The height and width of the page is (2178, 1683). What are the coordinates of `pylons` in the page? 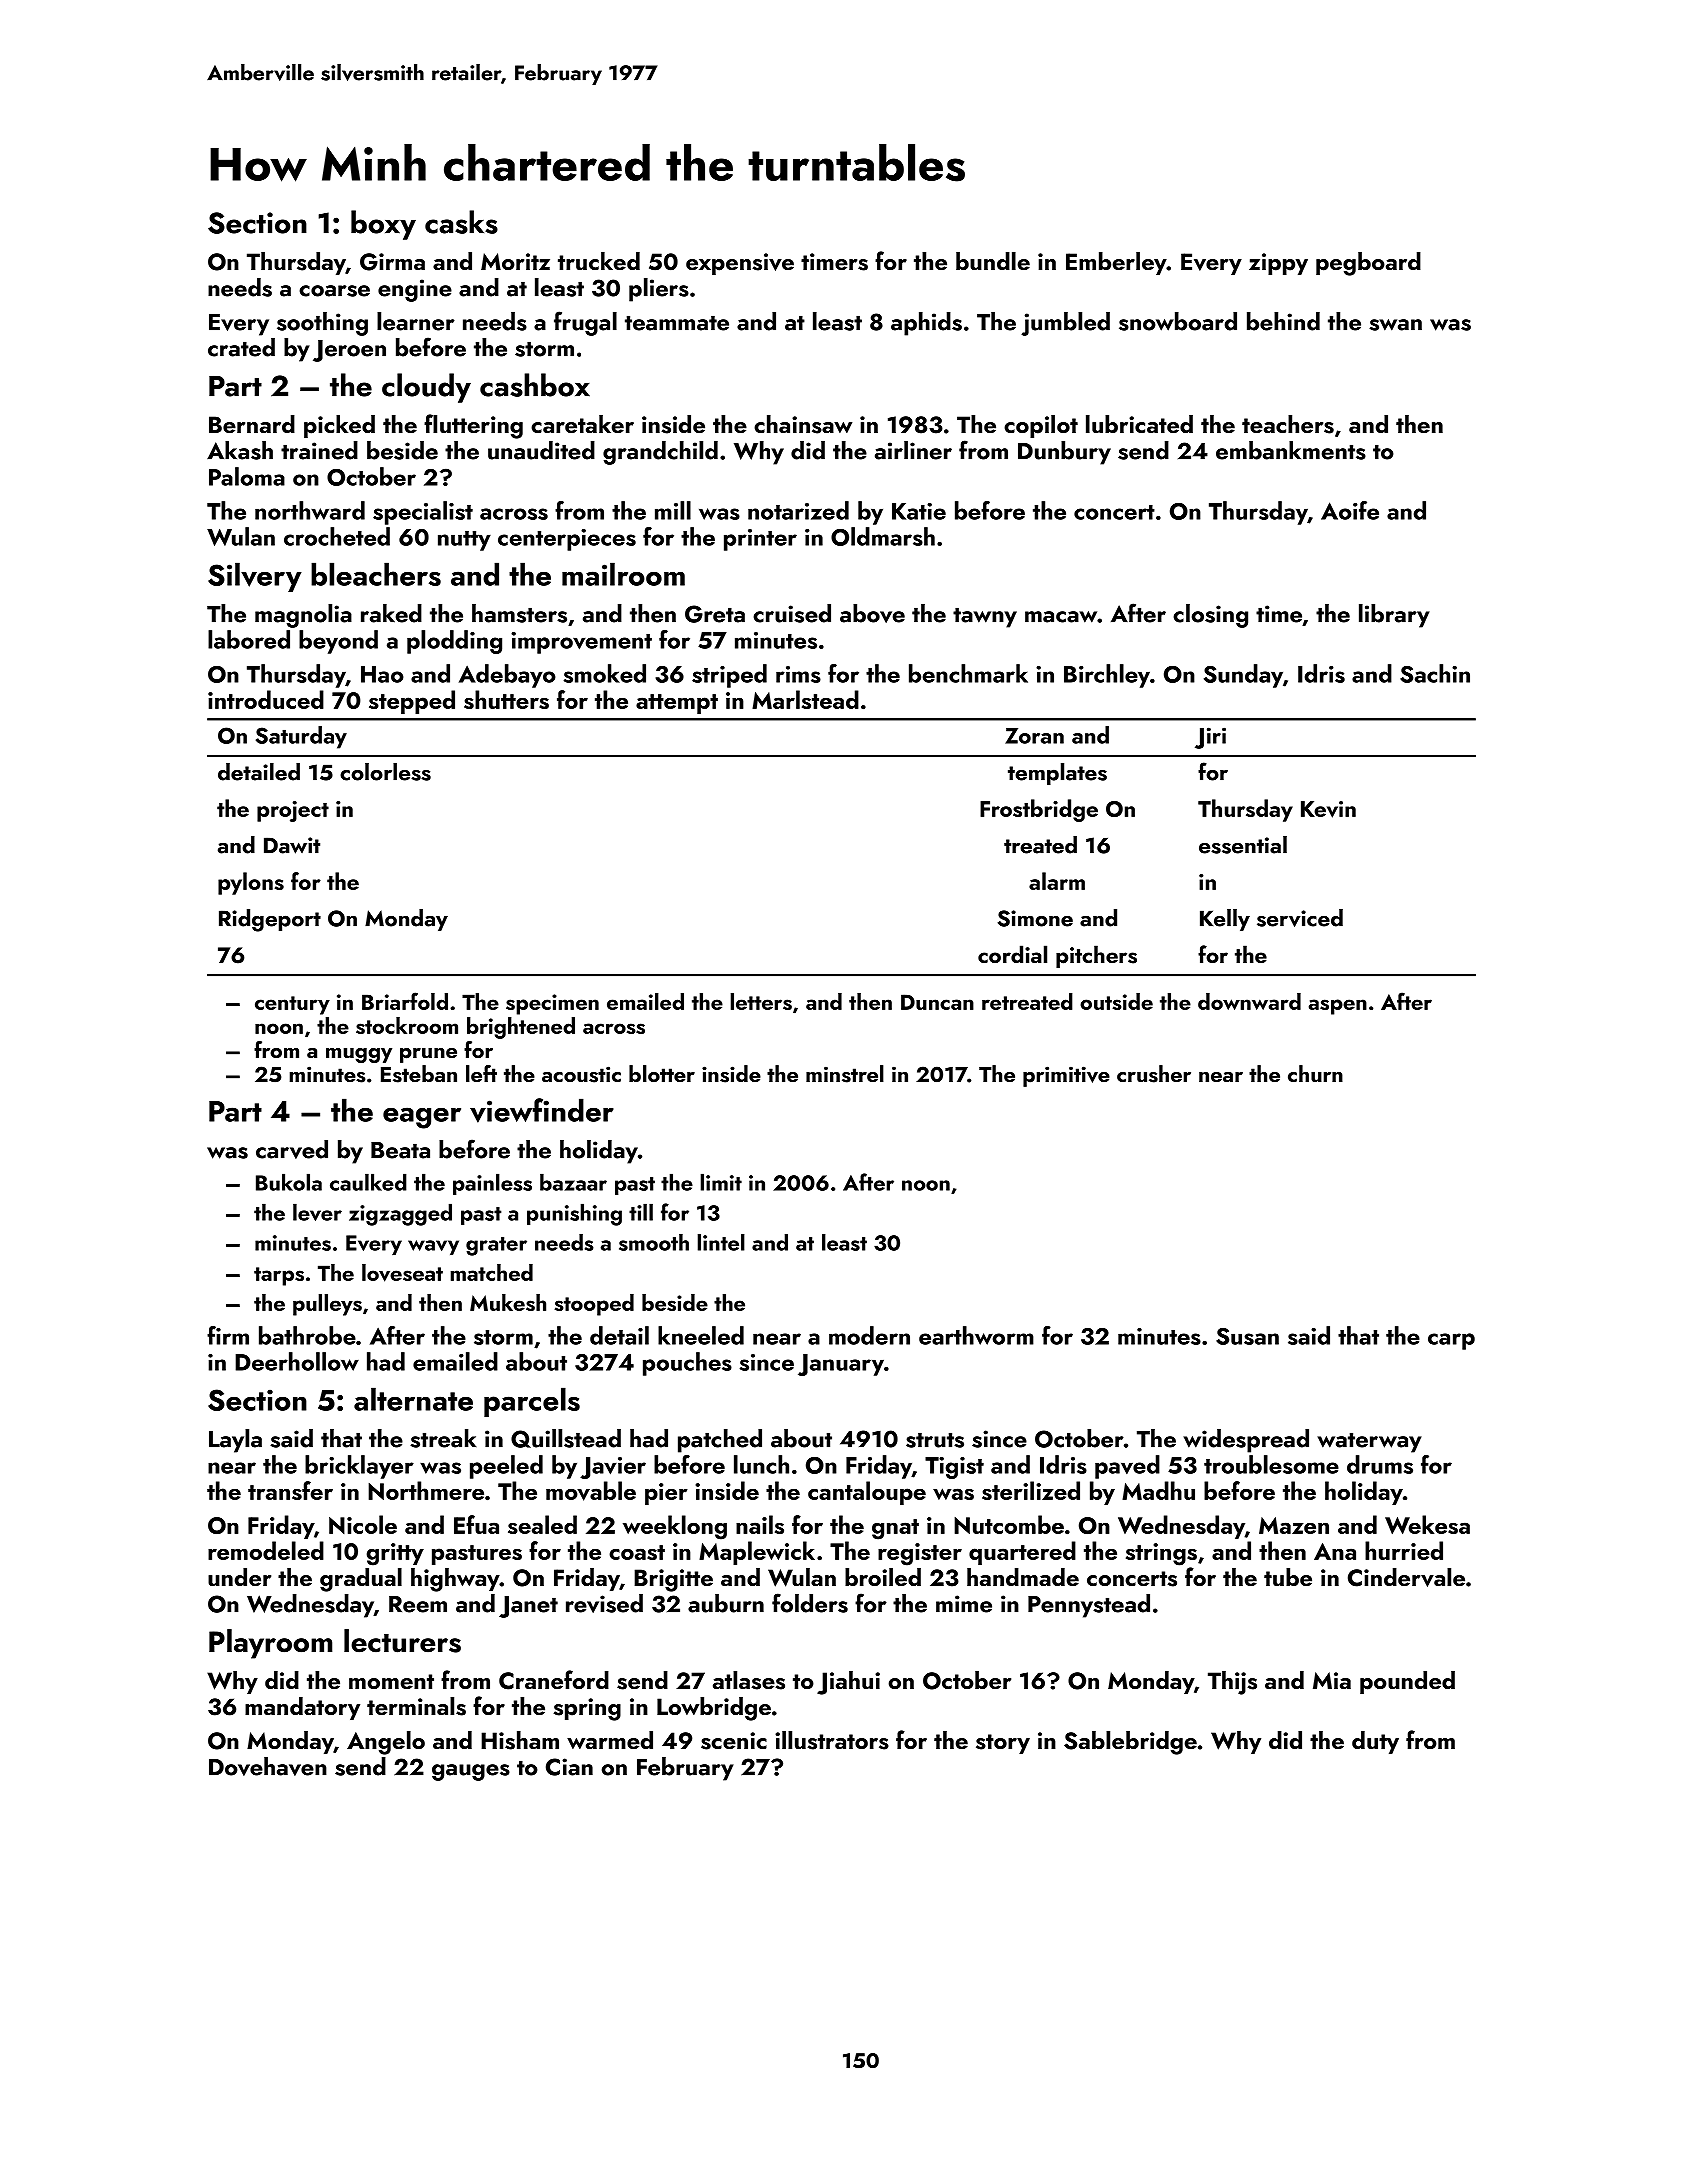 It's located at (251, 883).
